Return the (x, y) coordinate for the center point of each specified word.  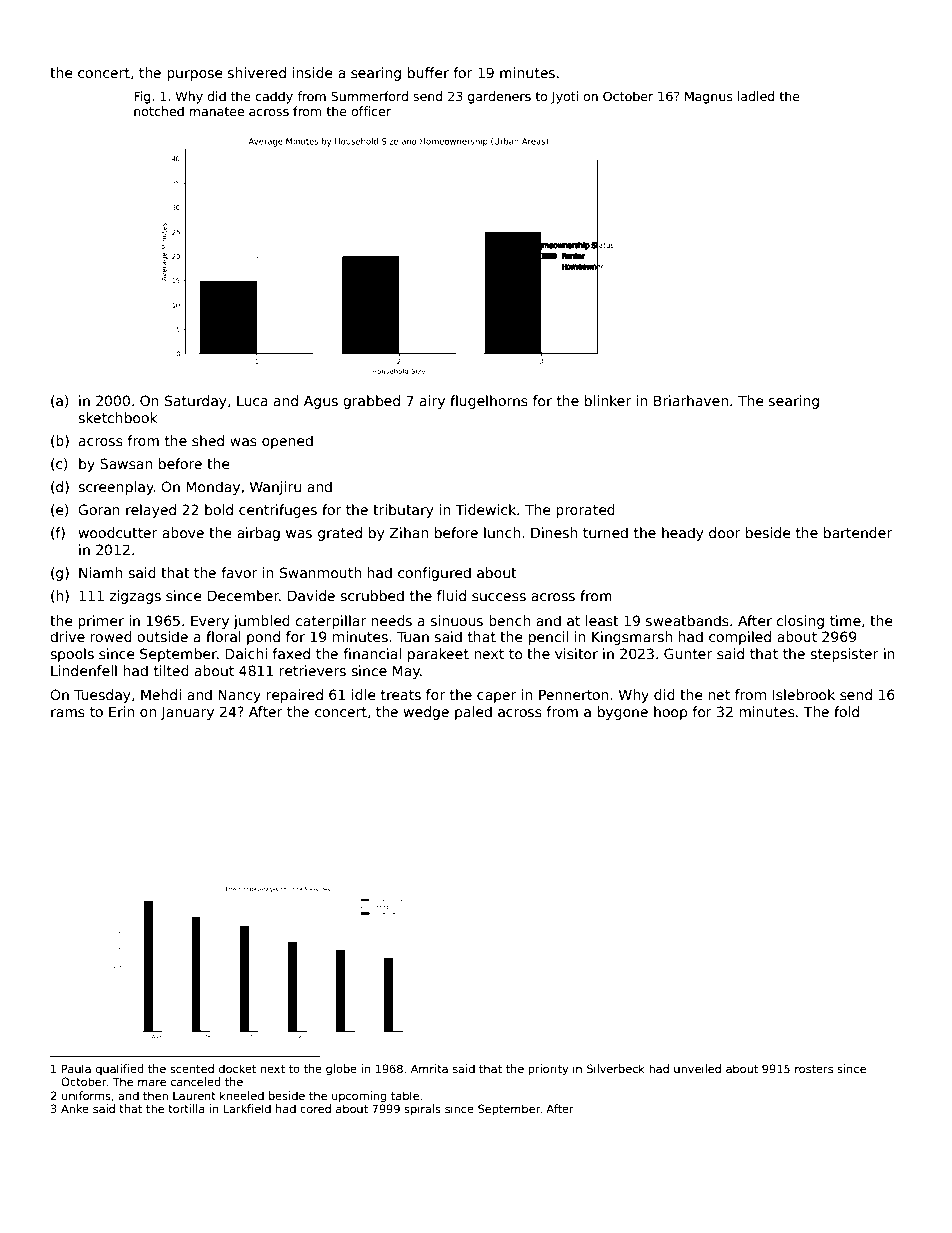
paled (473, 713)
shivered (257, 72)
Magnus (709, 97)
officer (371, 111)
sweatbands (687, 620)
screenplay (116, 488)
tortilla (186, 1108)
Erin (121, 711)
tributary (403, 511)
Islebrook (804, 694)
